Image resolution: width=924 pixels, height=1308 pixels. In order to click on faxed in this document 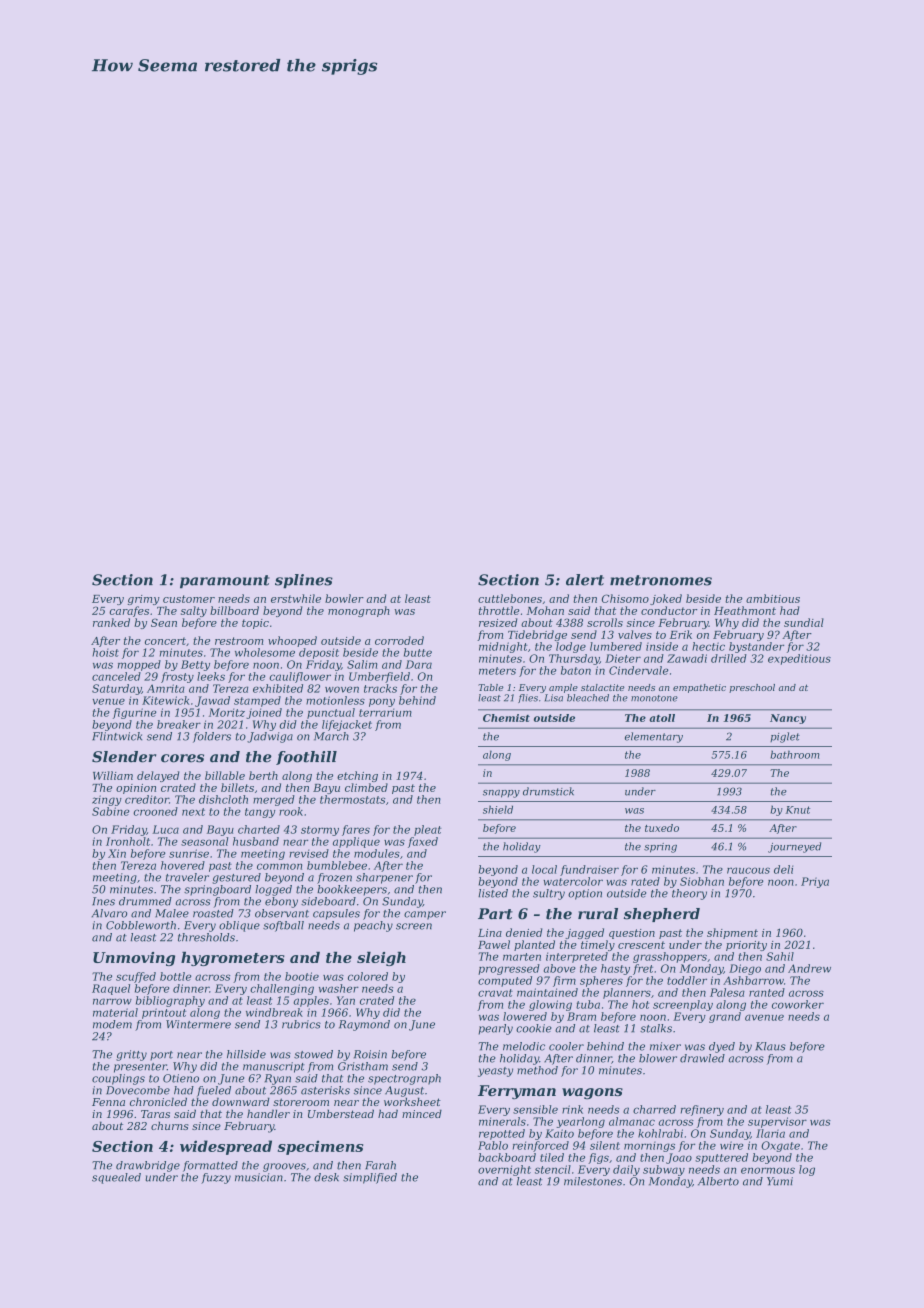, I will do `click(423, 842)`.
